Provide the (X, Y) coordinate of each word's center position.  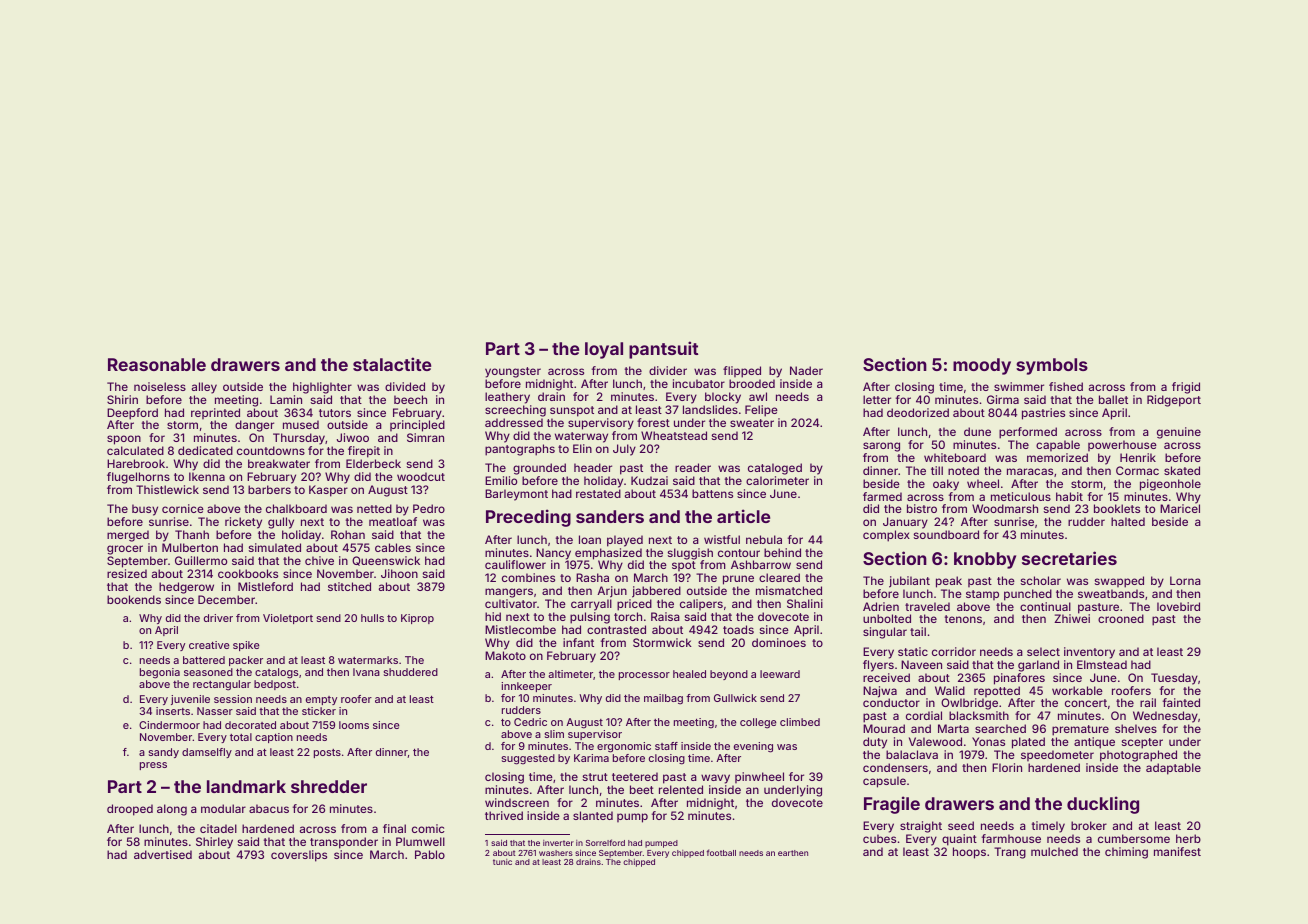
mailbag (663, 699)
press (153, 766)
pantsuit (663, 350)
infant (578, 642)
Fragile (892, 805)
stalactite (392, 364)
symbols (1052, 366)
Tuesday (1174, 679)
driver (218, 618)
